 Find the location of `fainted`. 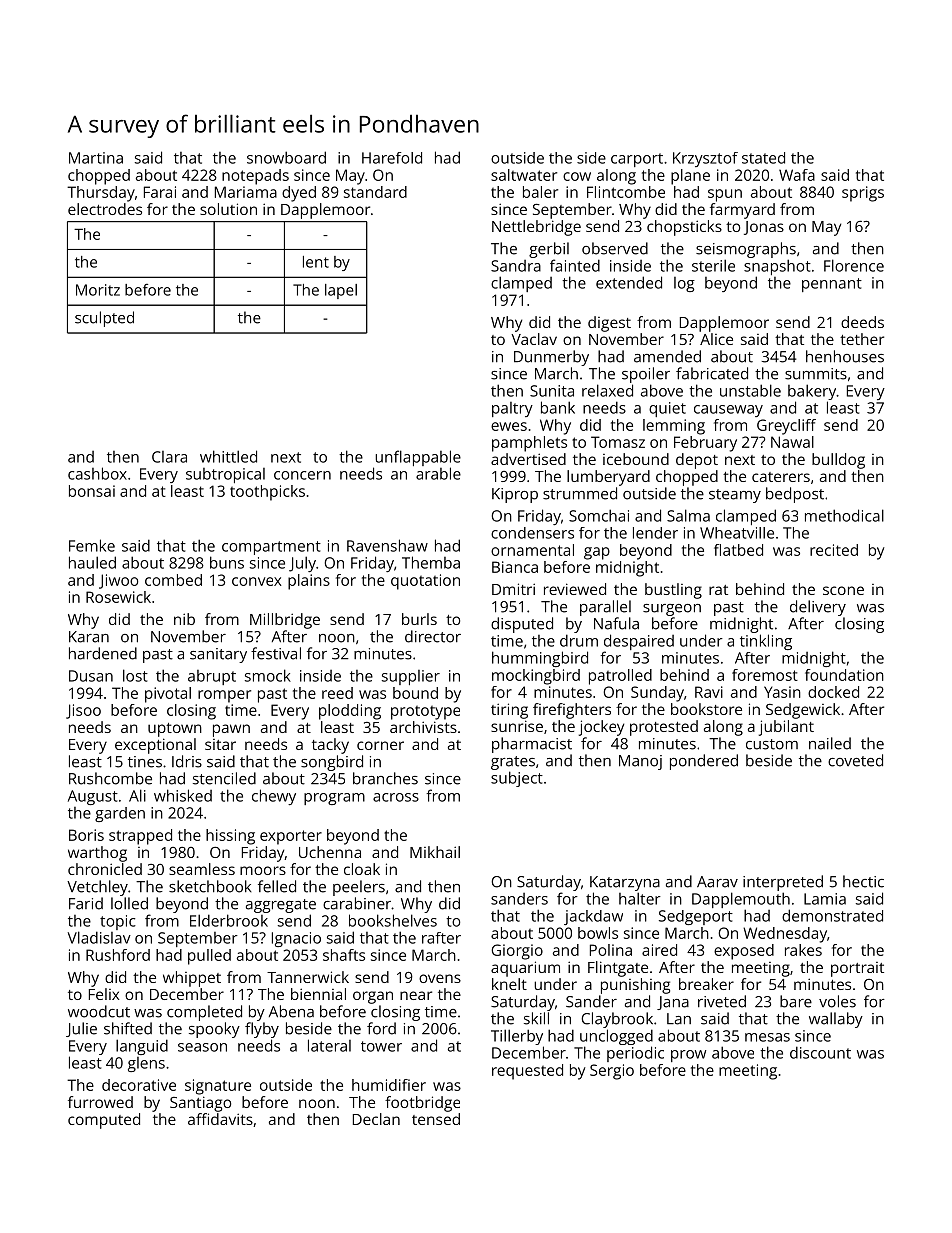

fainted is located at coordinates (575, 265).
